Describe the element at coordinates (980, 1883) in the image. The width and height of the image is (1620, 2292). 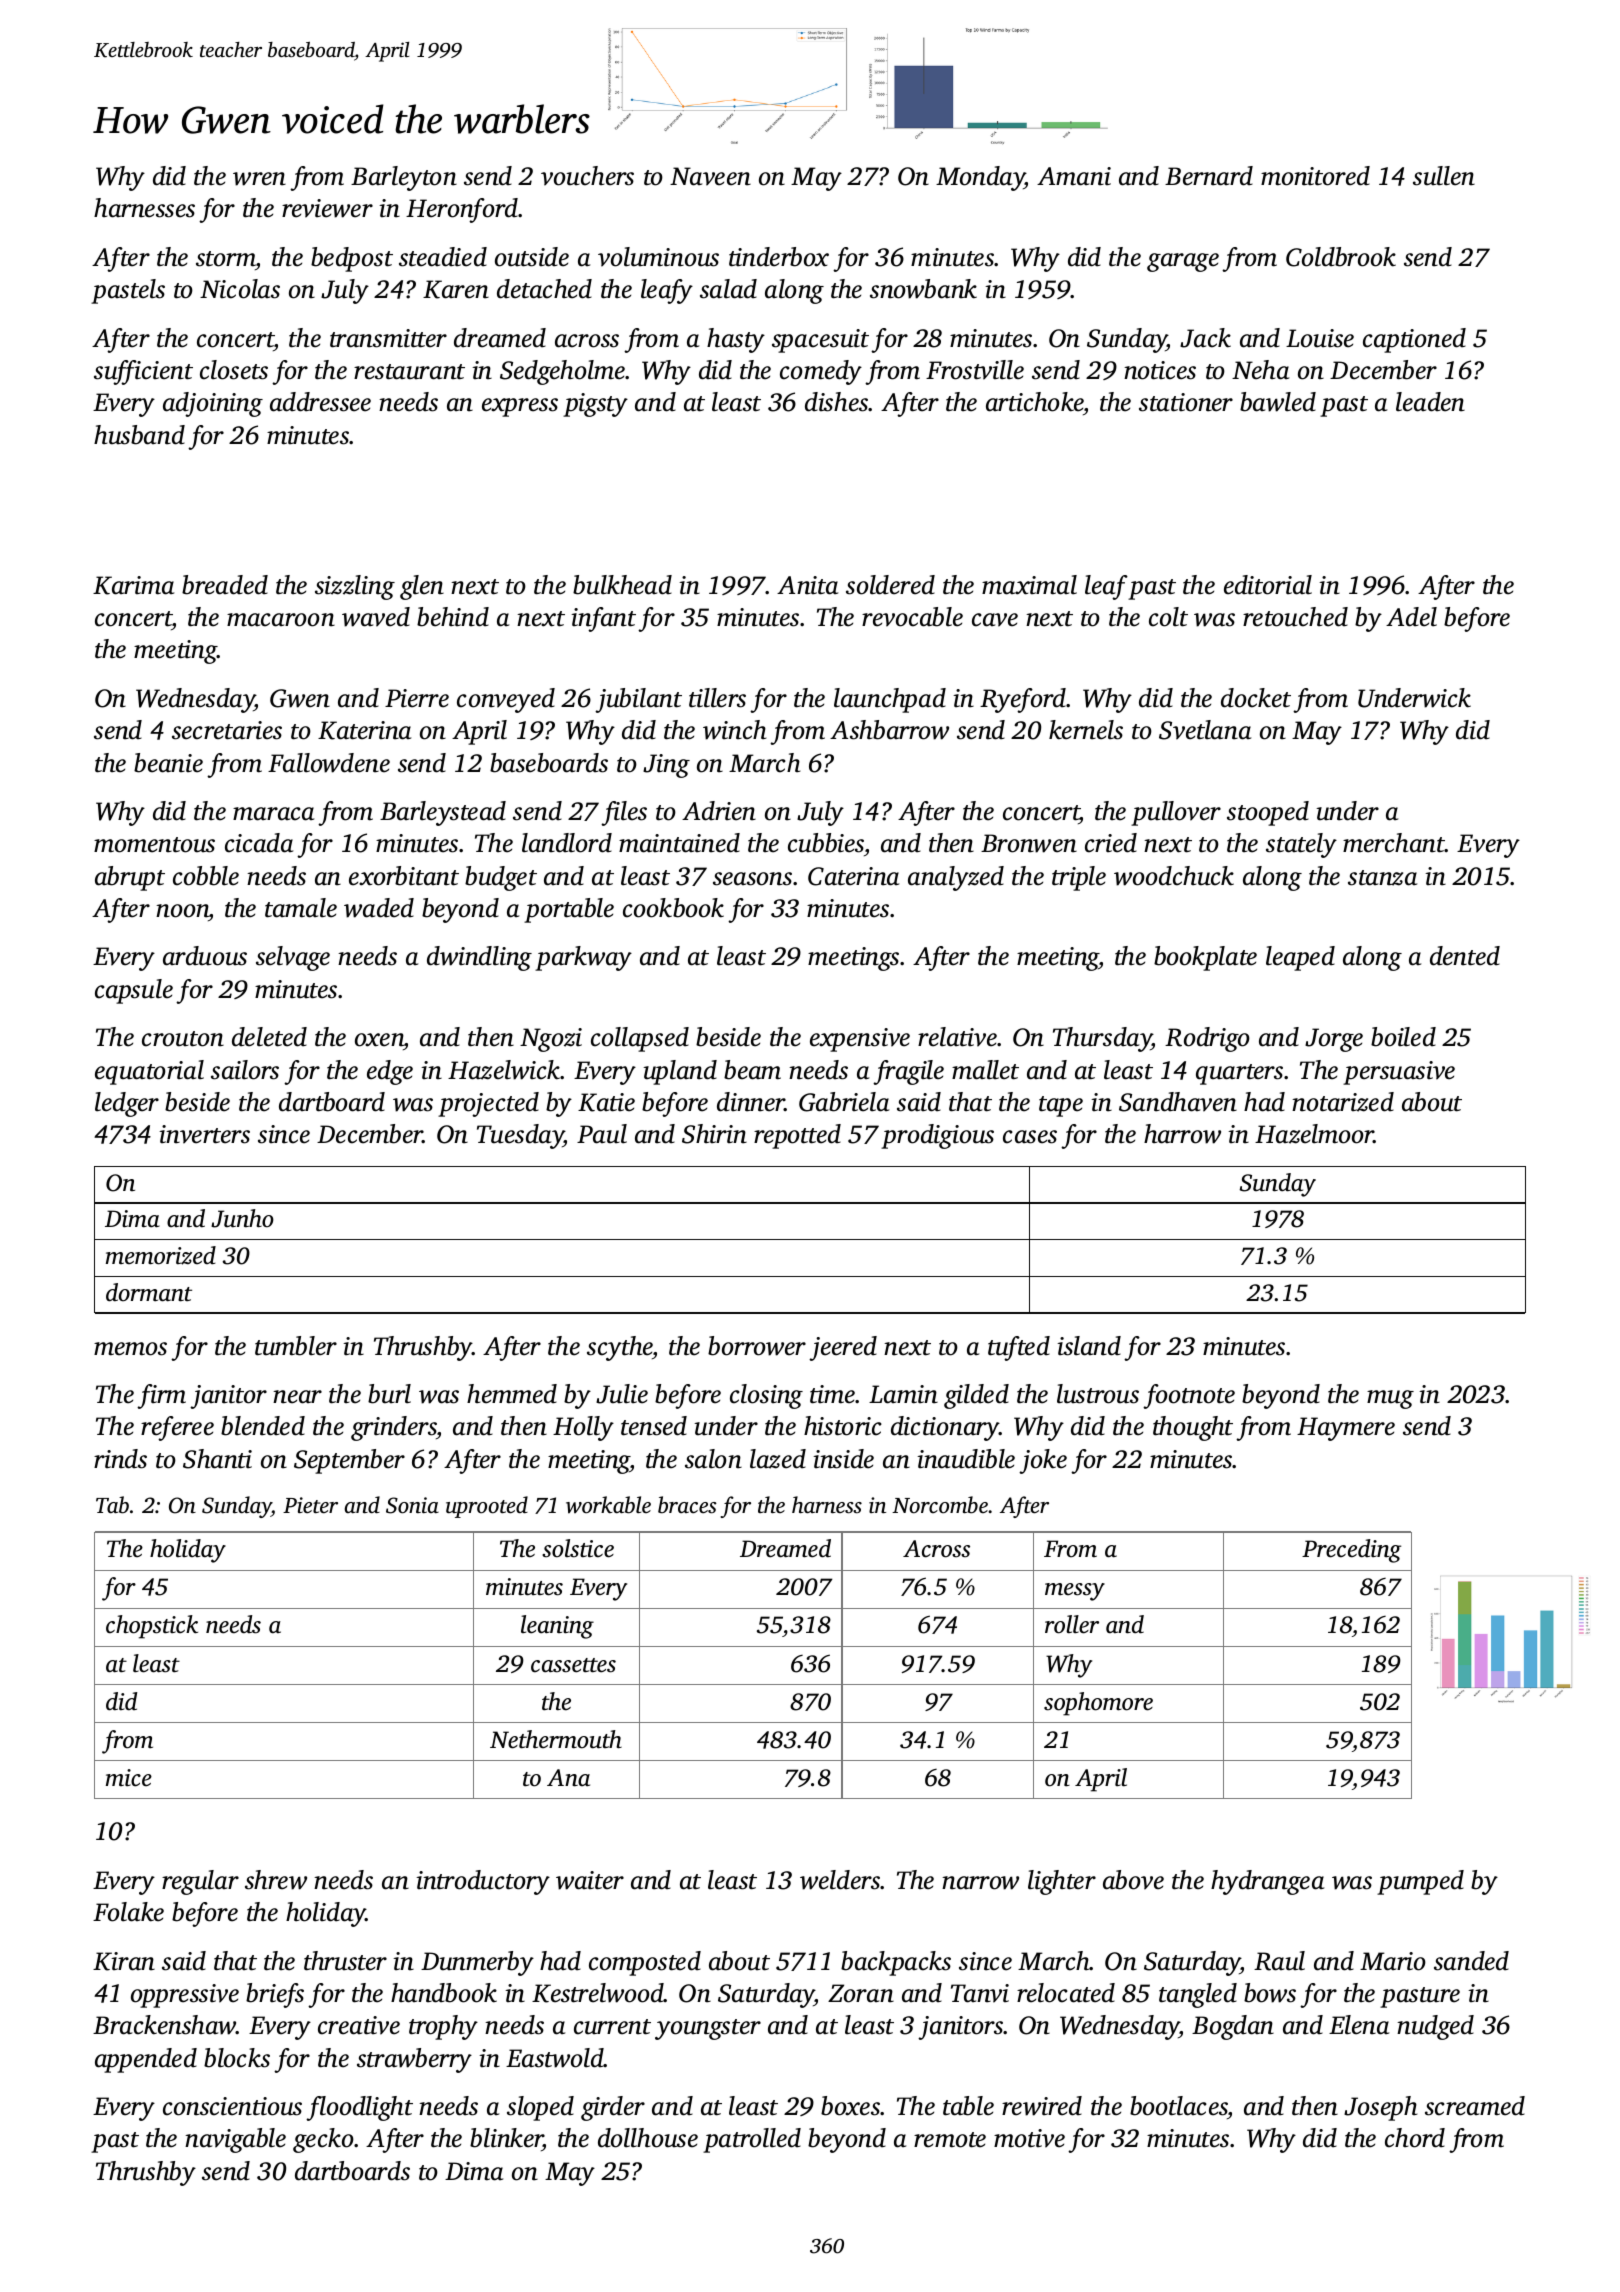
I see `narrow` at that location.
